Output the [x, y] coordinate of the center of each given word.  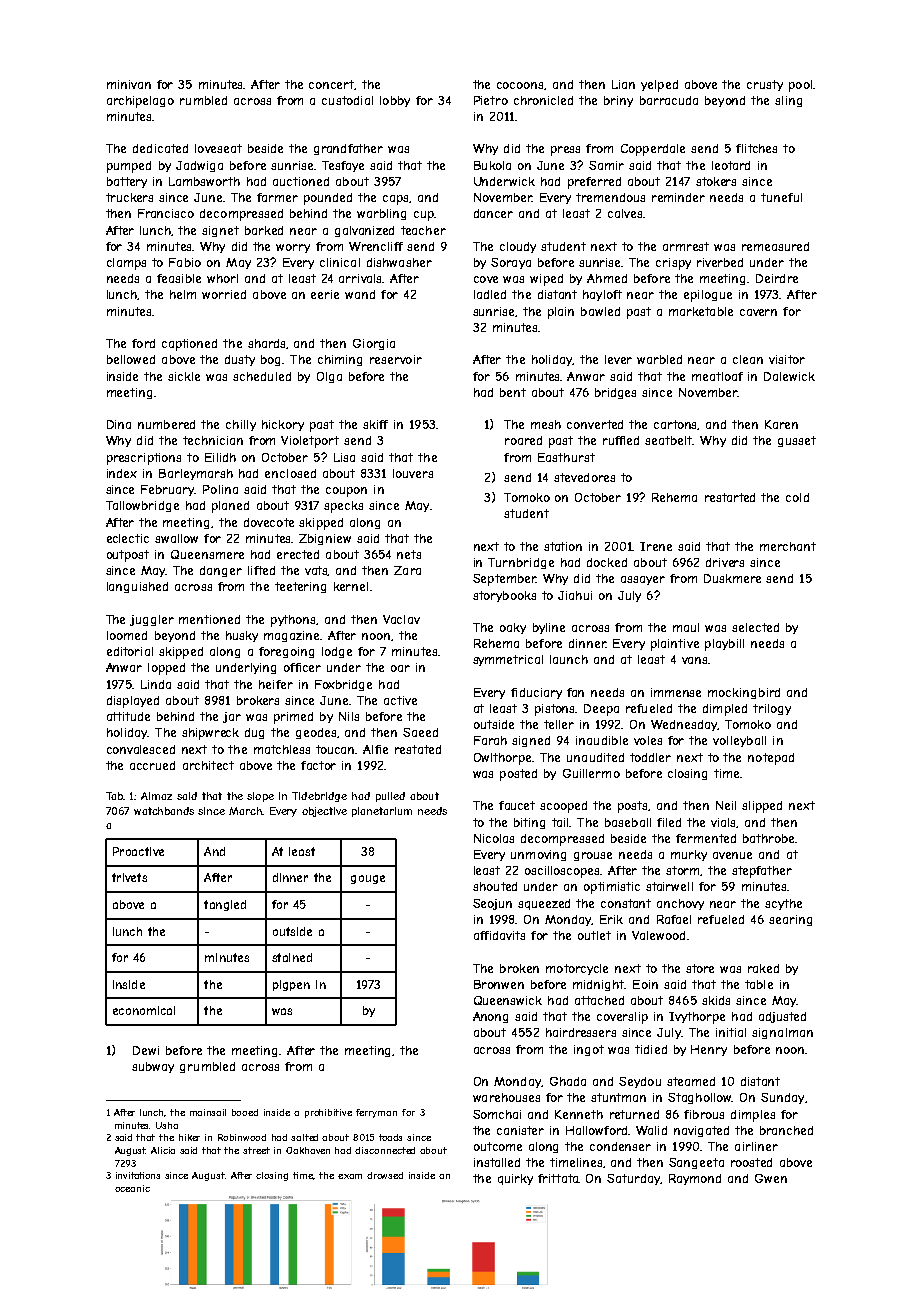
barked [264, 230]
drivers [725, 562]
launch [569, 659]
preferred [594, 183]
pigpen [291, 985]
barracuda [669, 100]
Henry [709, 1050]
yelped [659, 86]
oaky [513, 628]
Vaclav [401, 619]
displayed [133, 702]
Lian [623, 84]
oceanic [132, 1188]
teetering [300, 587]
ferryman [376, 1113]
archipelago [140, 102]
